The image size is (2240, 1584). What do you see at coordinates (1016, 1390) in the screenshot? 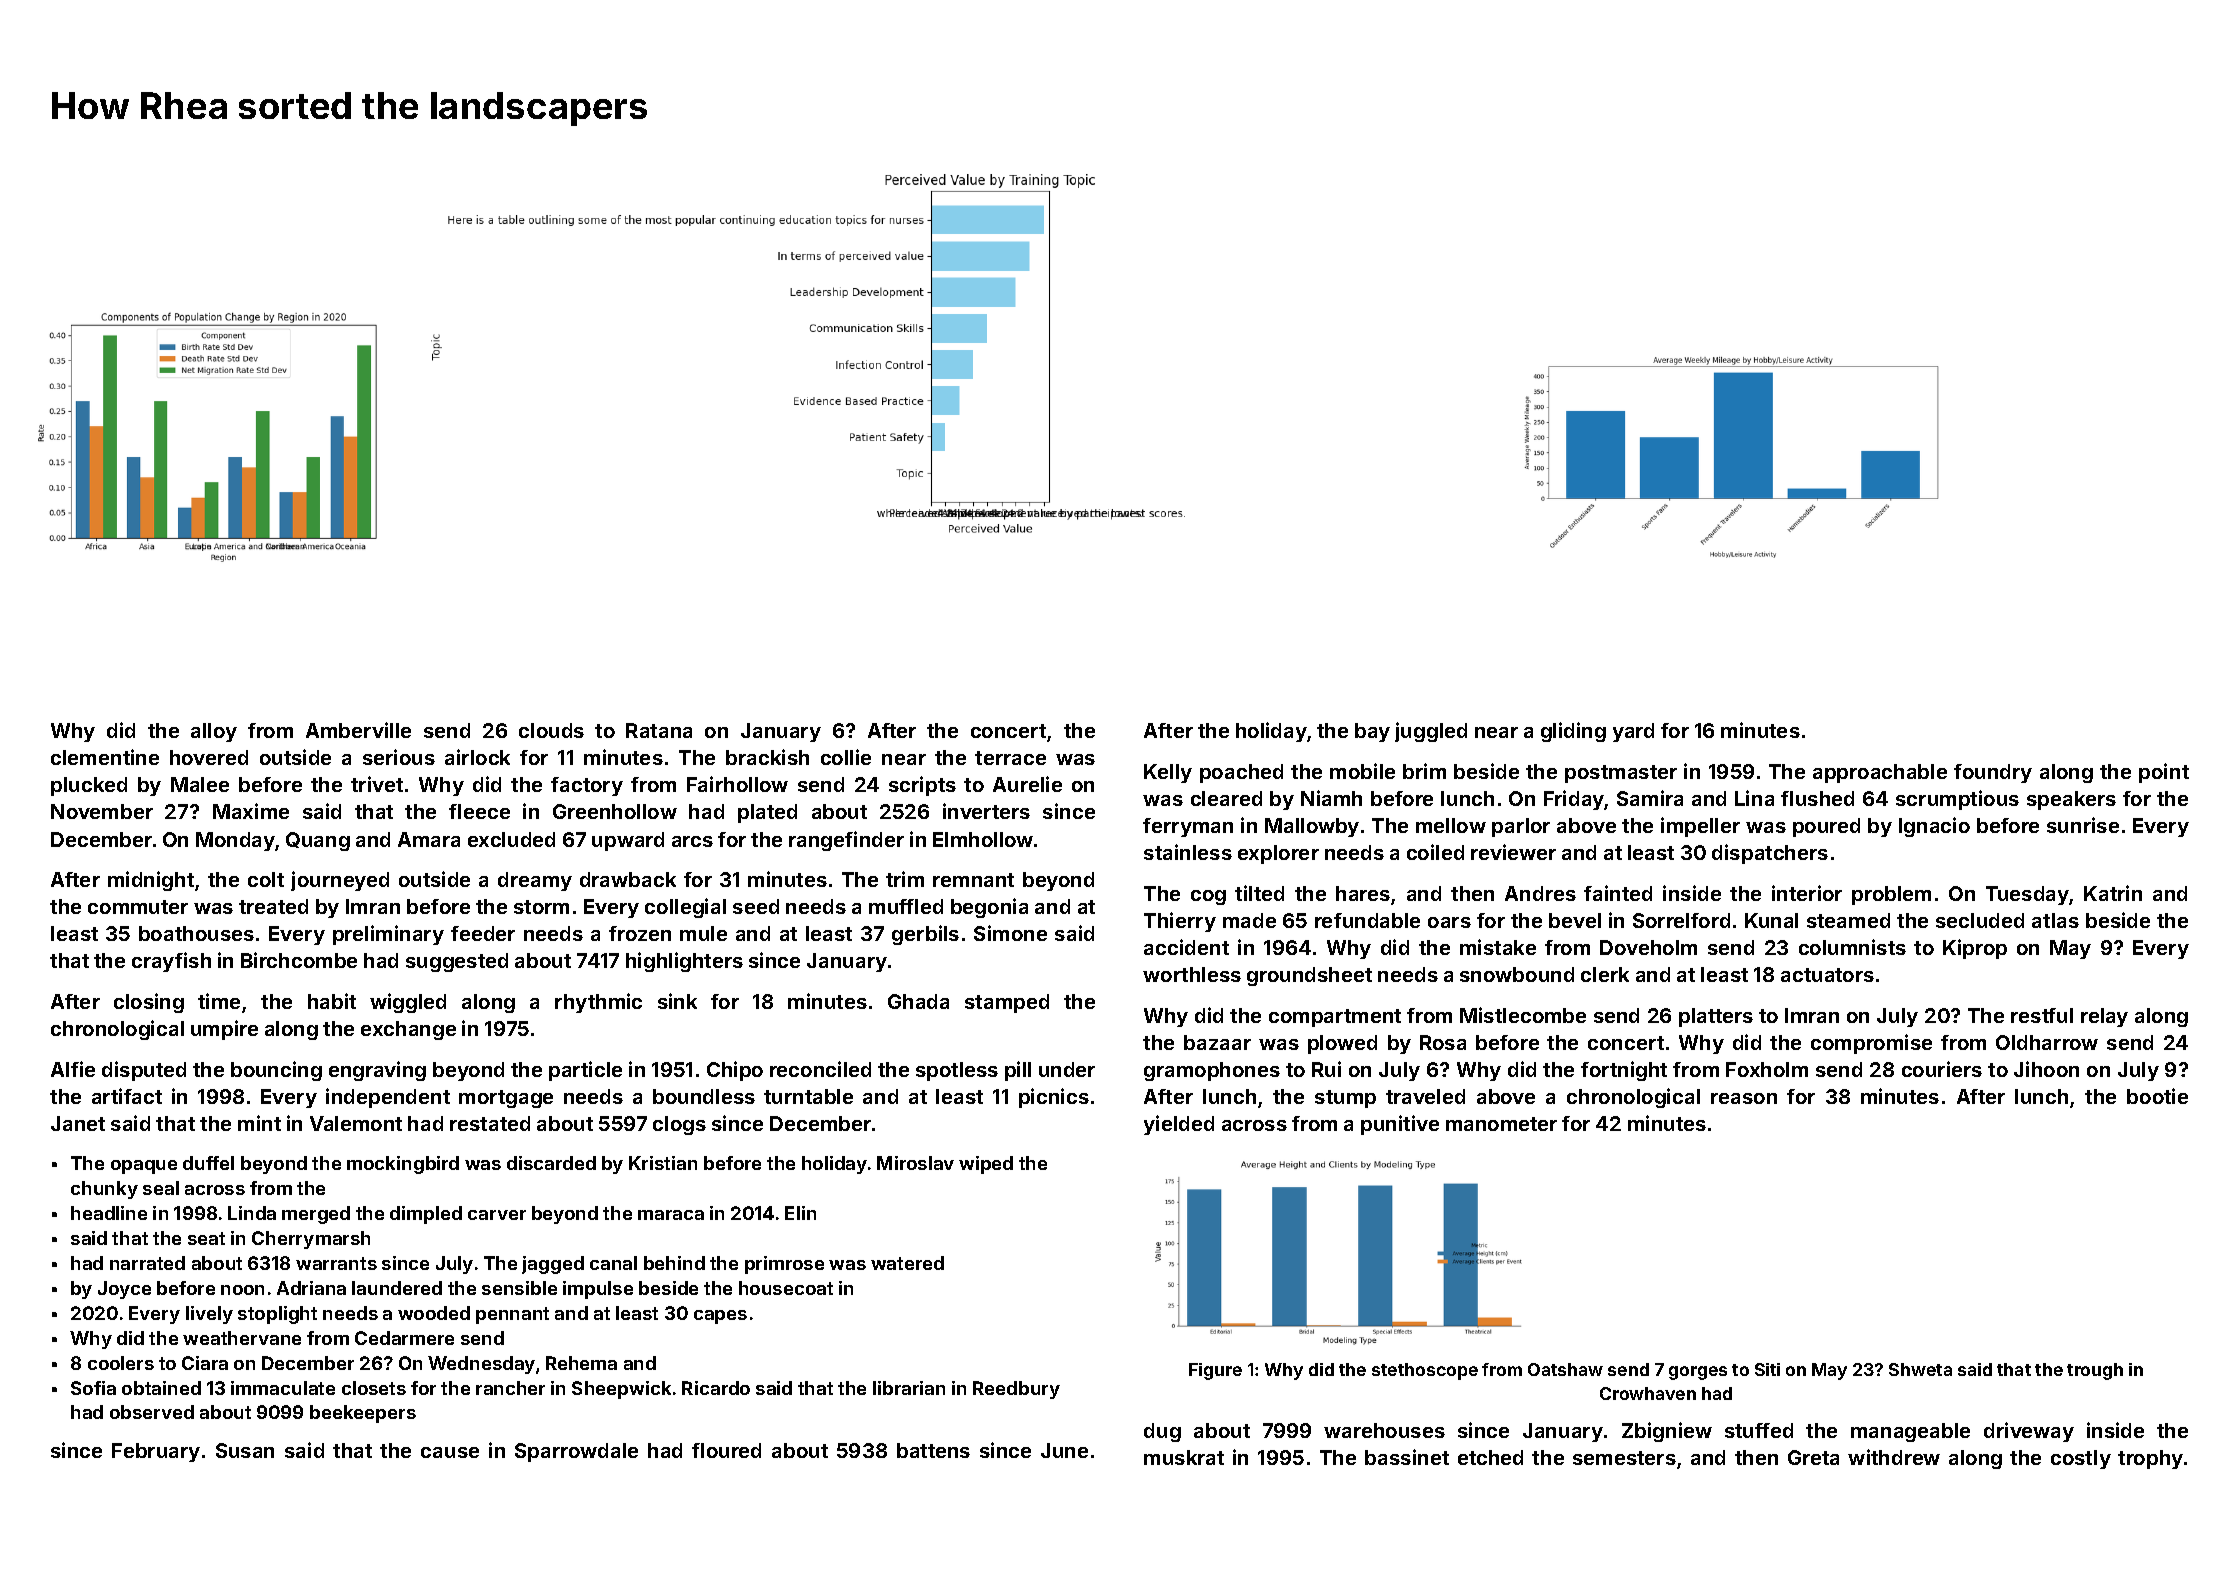
I see `Reedbury` at bounding box center [1016, 1390].
